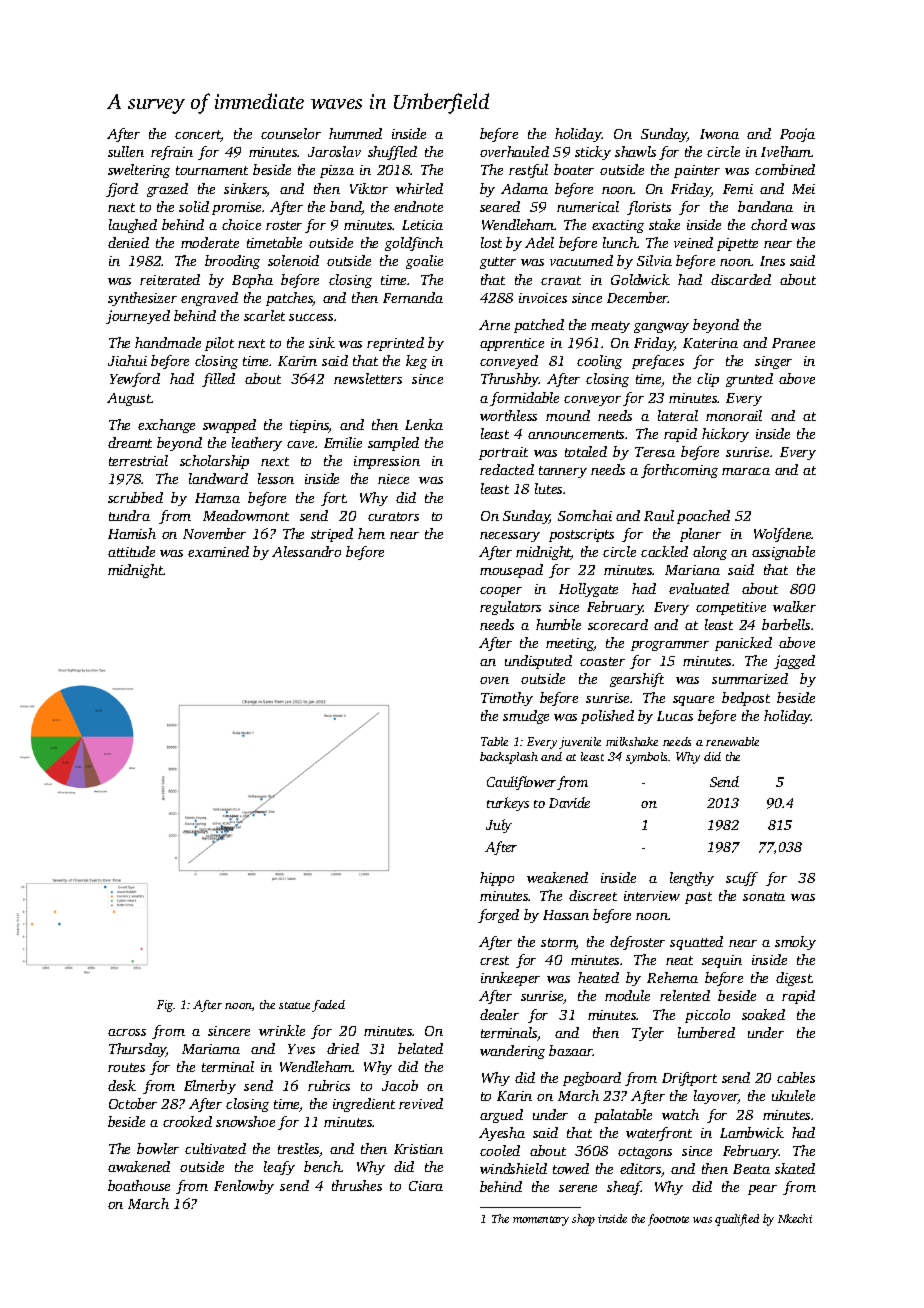 Image resolution: width=924 pixels, height=1308 pixels. What do you see at coordinates (294, 1005) in the page?
I see `statue` at bounding box center [294, 1005].
